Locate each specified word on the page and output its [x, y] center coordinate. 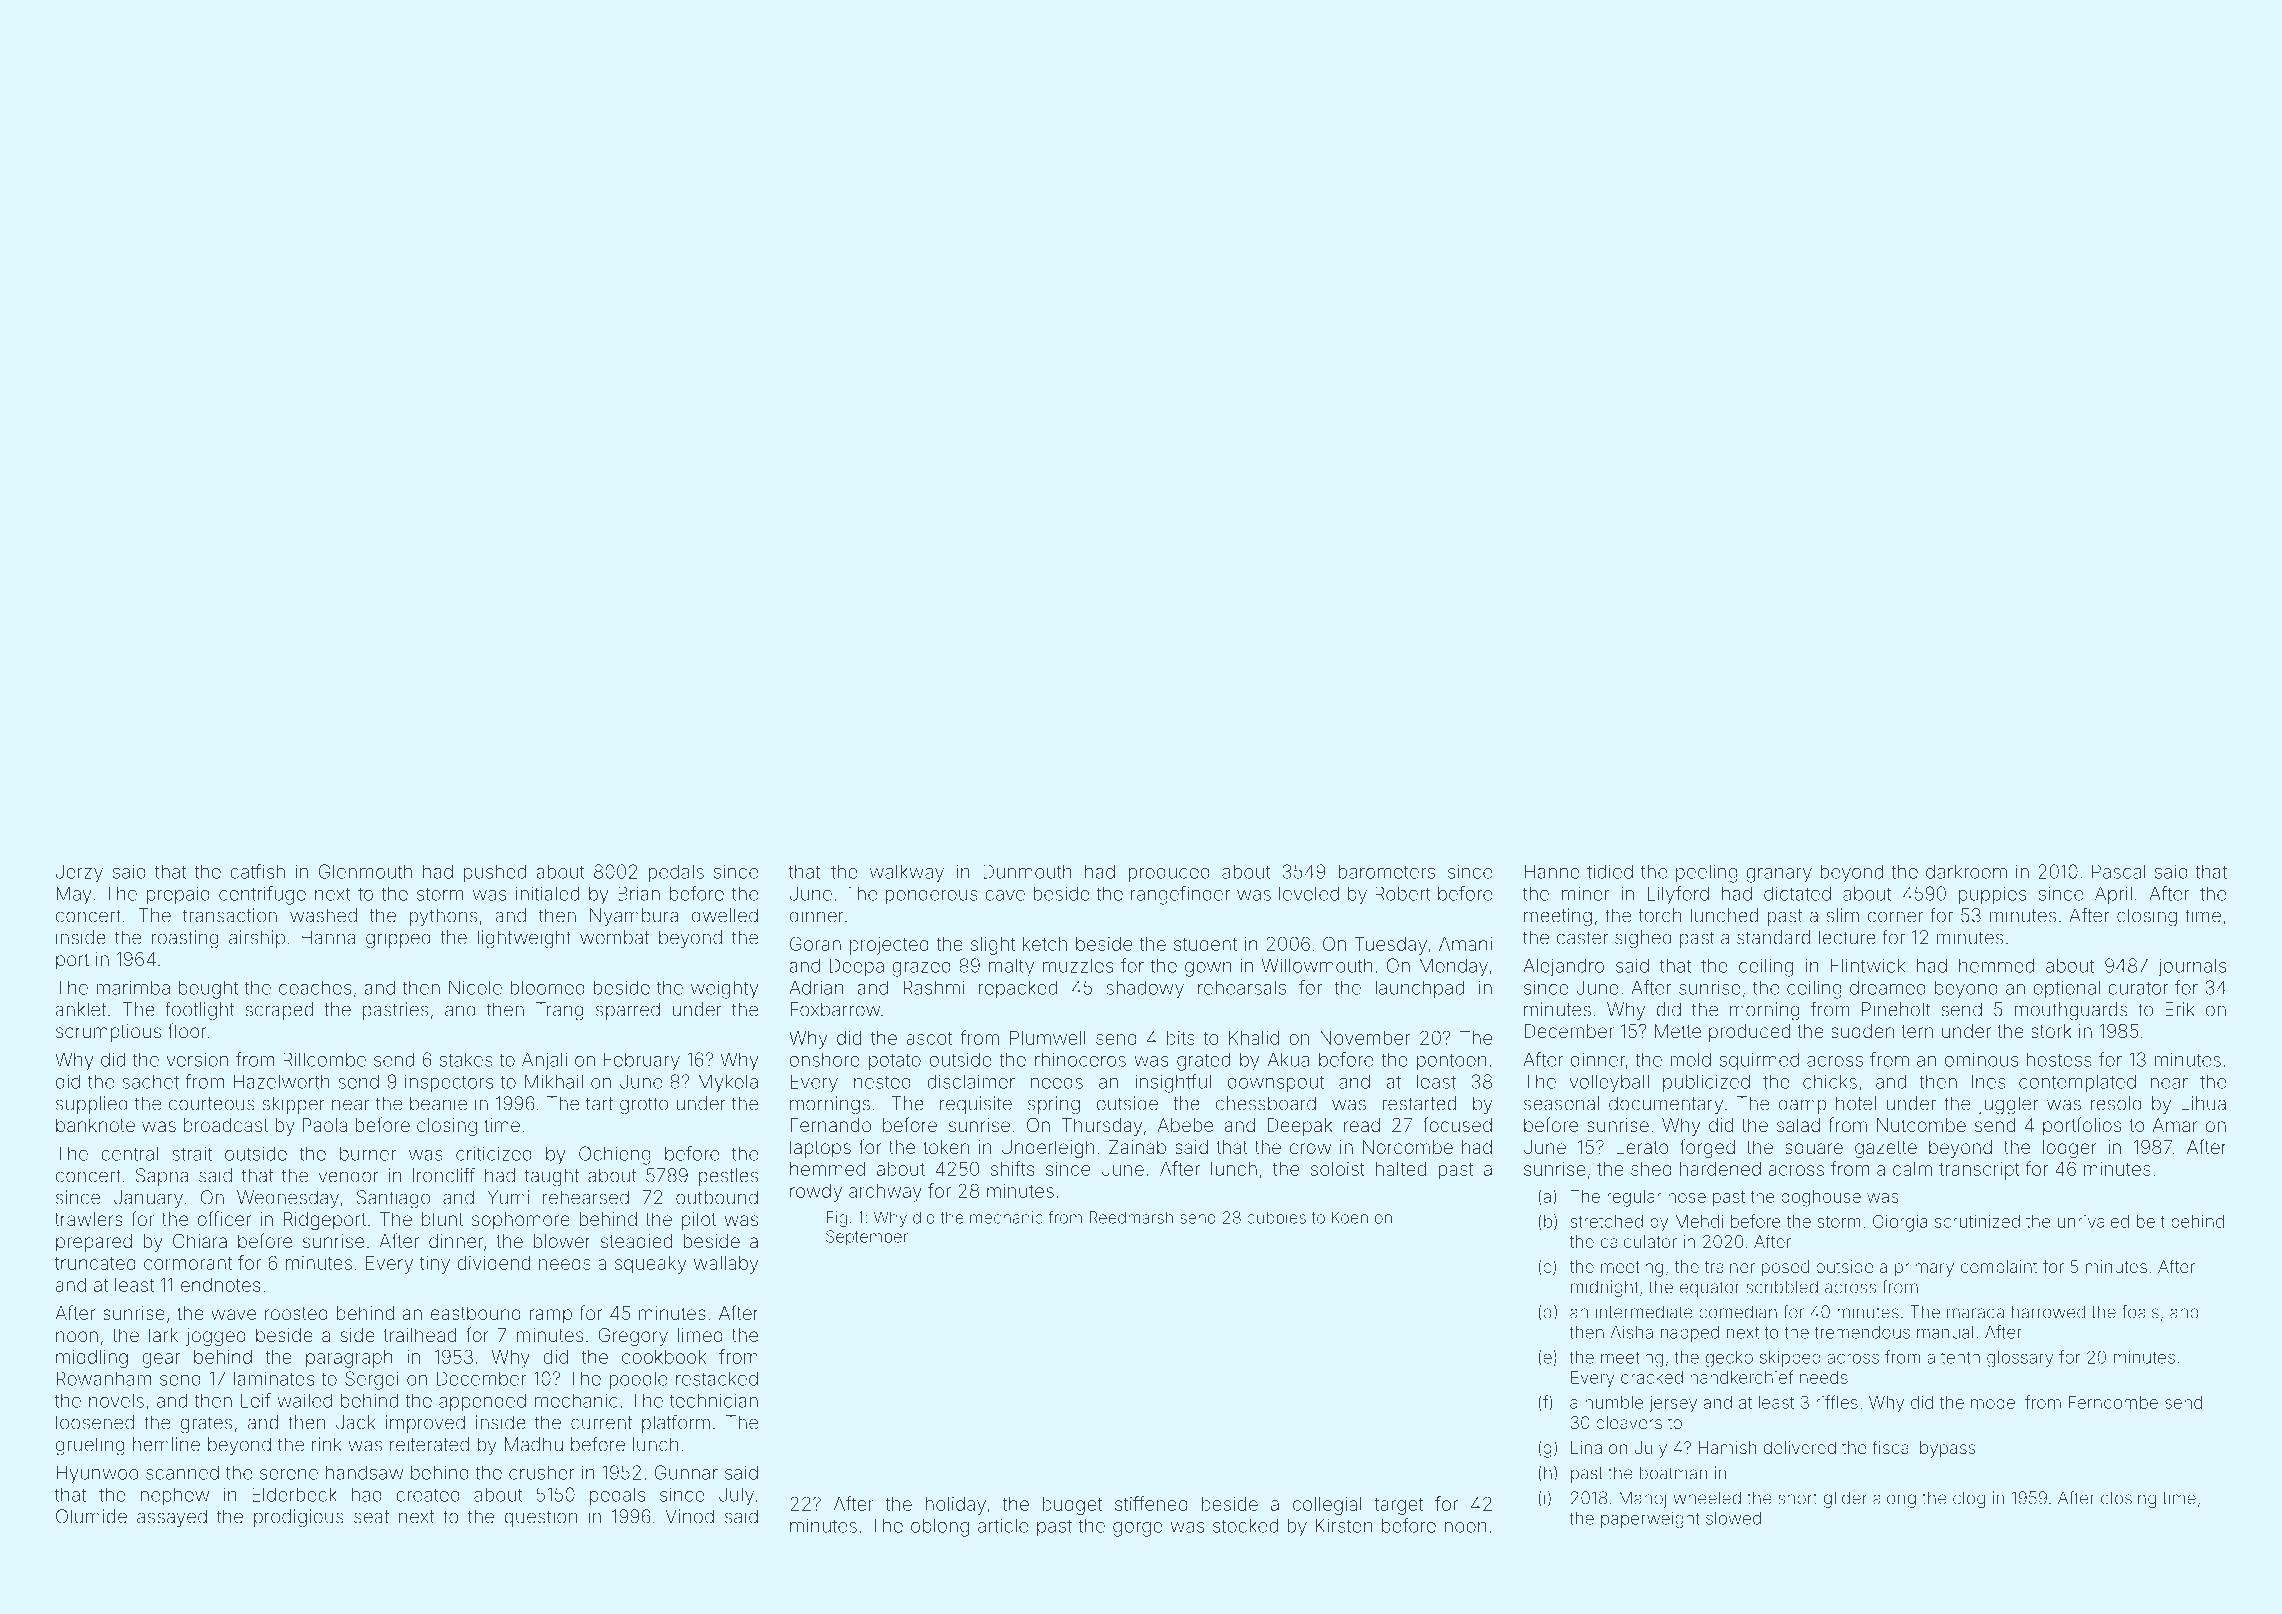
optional [2066, 989]
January [148, 1199]
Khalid [1254, 1038]
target [1398, 1506]
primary [1924, 1268]
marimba [133, 987]
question [540, 1518]
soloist [1338, 1169]
